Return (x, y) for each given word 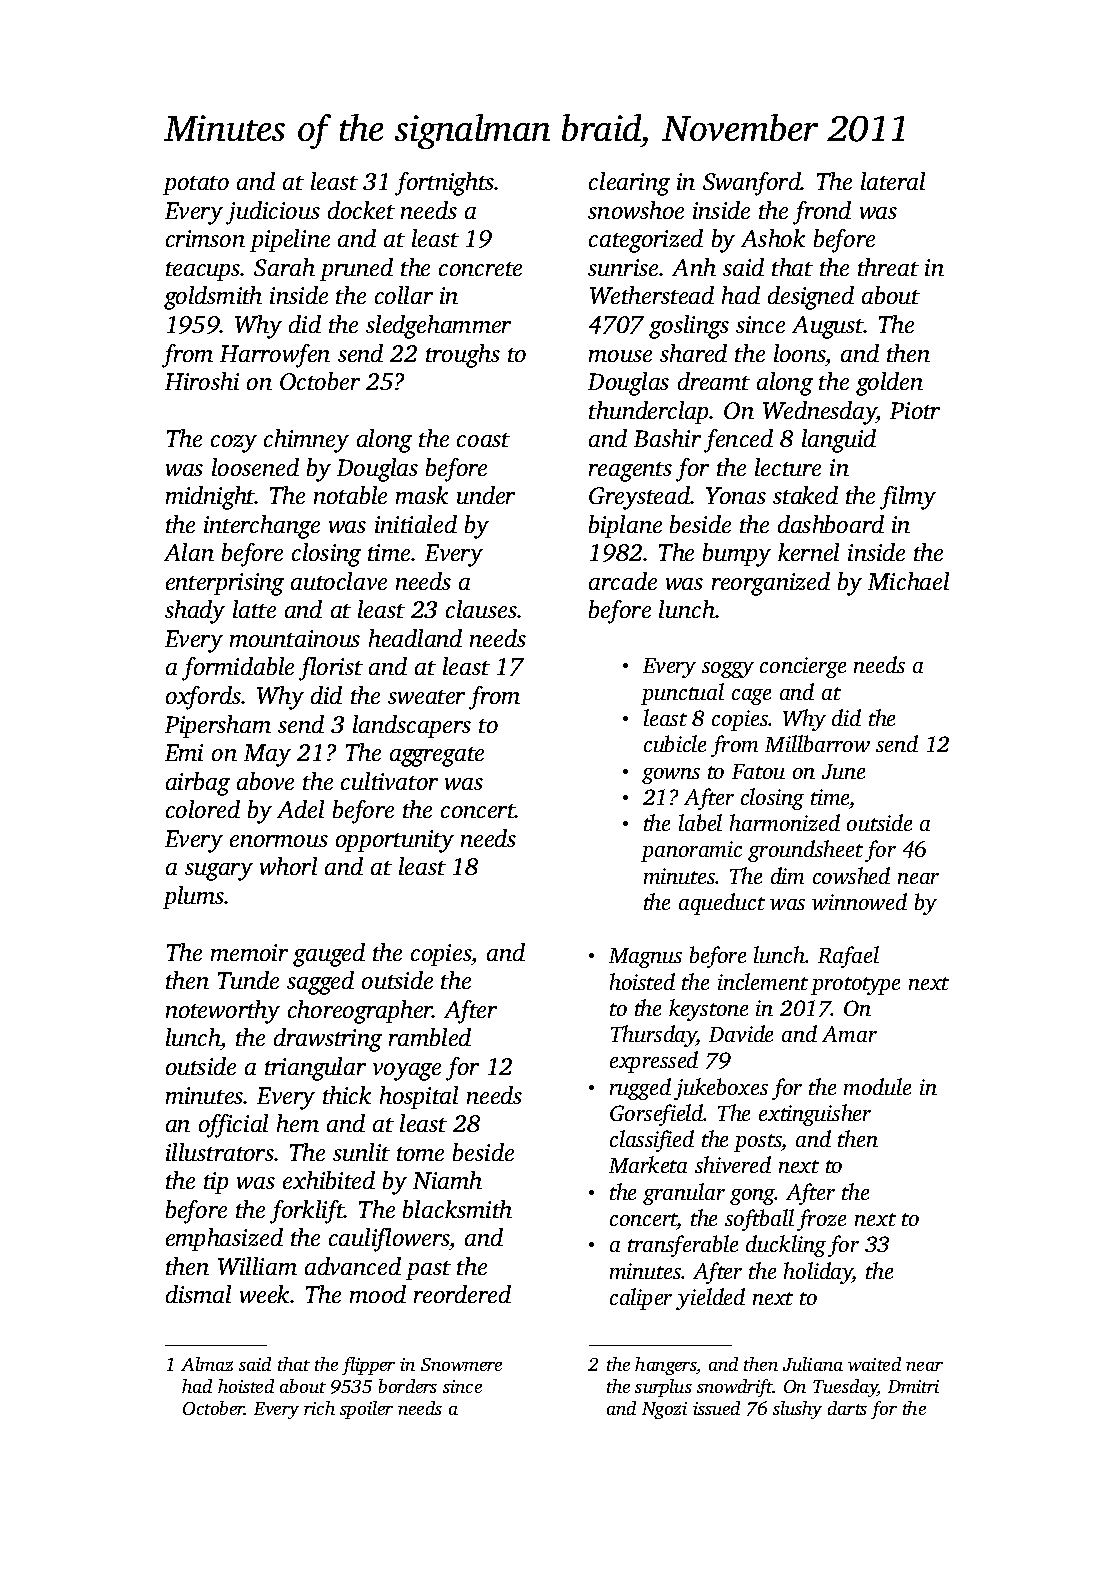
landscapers (412, 726)
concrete (480, 269)
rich (319, 1408)
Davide (741, 1033)
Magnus (645, 958)
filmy (908, 498)
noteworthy (223, 1012)
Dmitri (913, 1386)
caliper (641, 1299)
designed (811, 298)
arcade (623, 581)
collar (404, 295)
